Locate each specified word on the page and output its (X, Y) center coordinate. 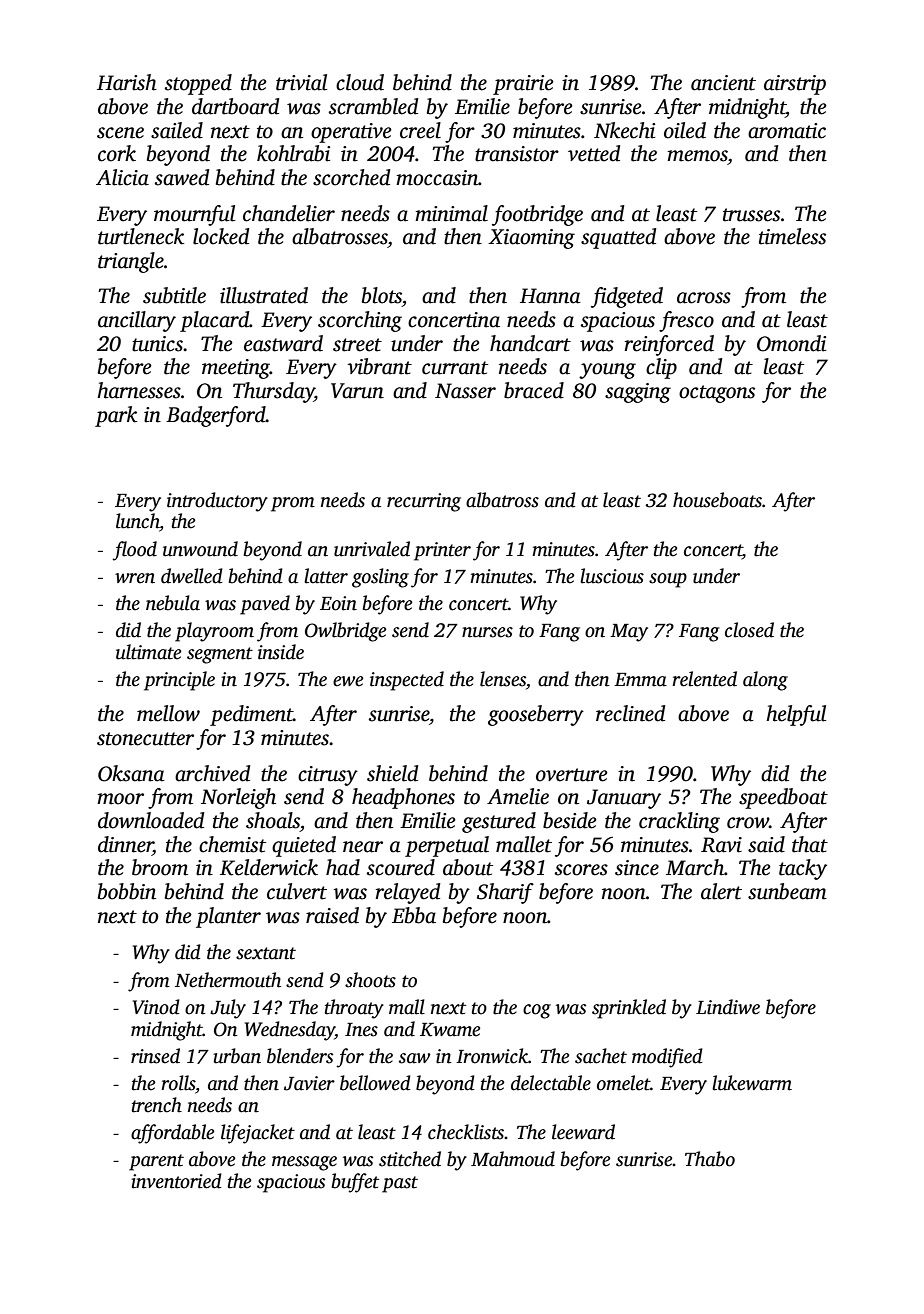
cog (537, 1011)
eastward (283, 343)
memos (697, 156)
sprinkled (629, 1009)
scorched (351, 177)
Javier (309, 1083)
